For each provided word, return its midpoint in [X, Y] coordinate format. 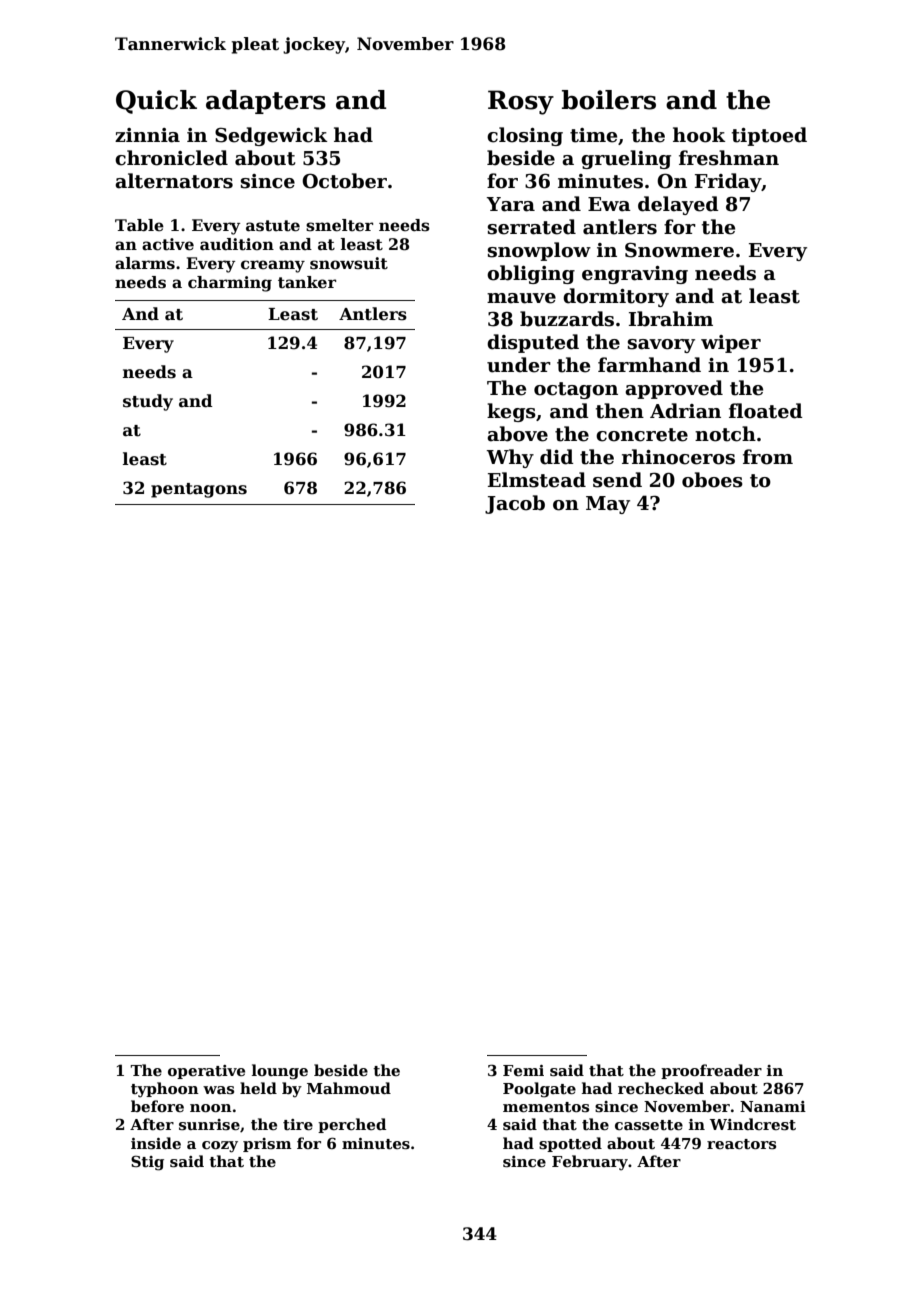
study [148, 402]
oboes [712, 480]
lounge [280, 1072]
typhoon [165, 1090]
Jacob [515, 504]
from [768, 457]
